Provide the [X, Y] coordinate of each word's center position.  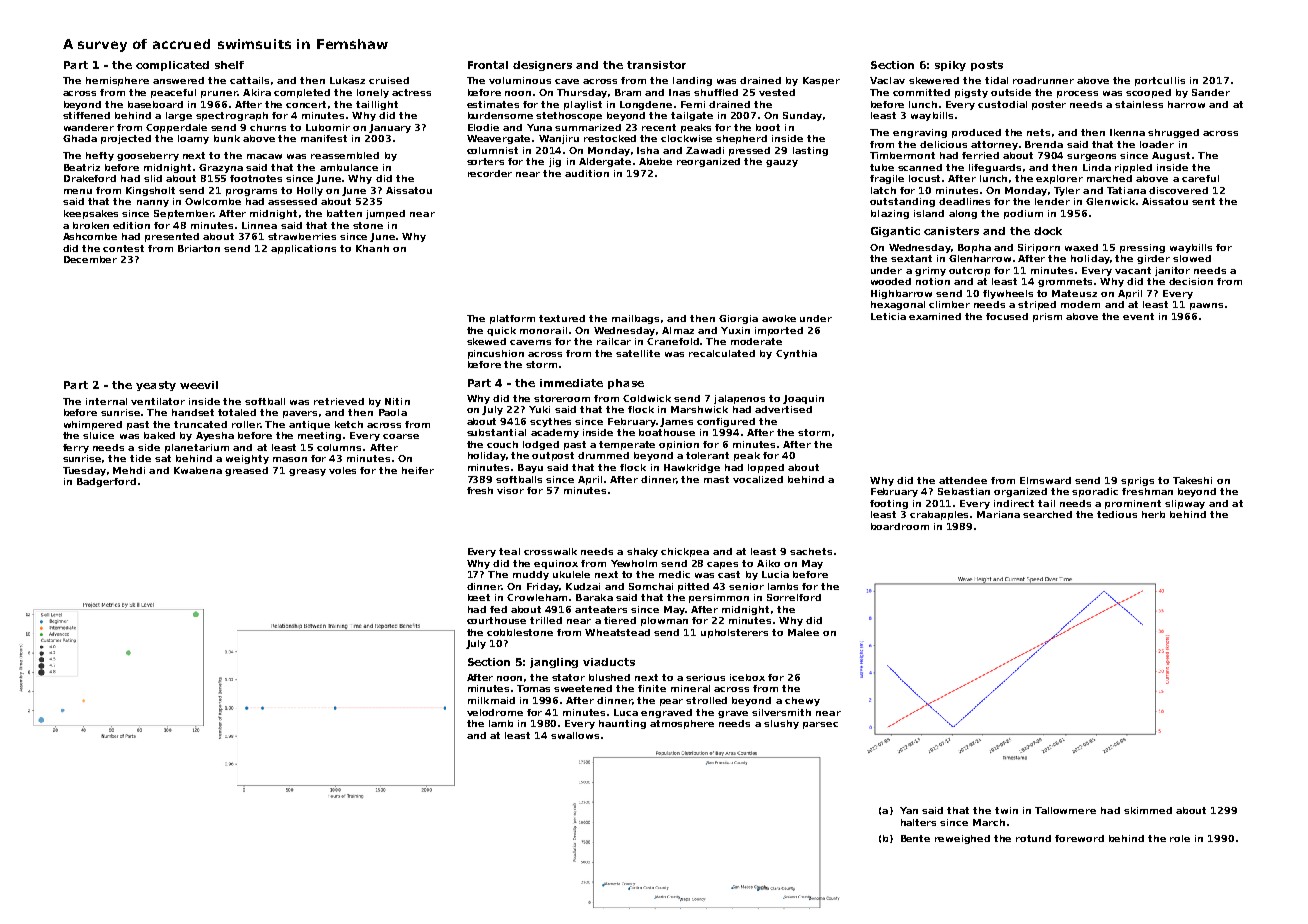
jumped [385, 214]
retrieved [339, 401]
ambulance [349, 167]
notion [933, 281]
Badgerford [106, 482]
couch [502, 444]
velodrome [495, 712]
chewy [802, 701]
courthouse [496, 620]
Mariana [998, 514]
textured [562, 318]
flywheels [1008, 294]
